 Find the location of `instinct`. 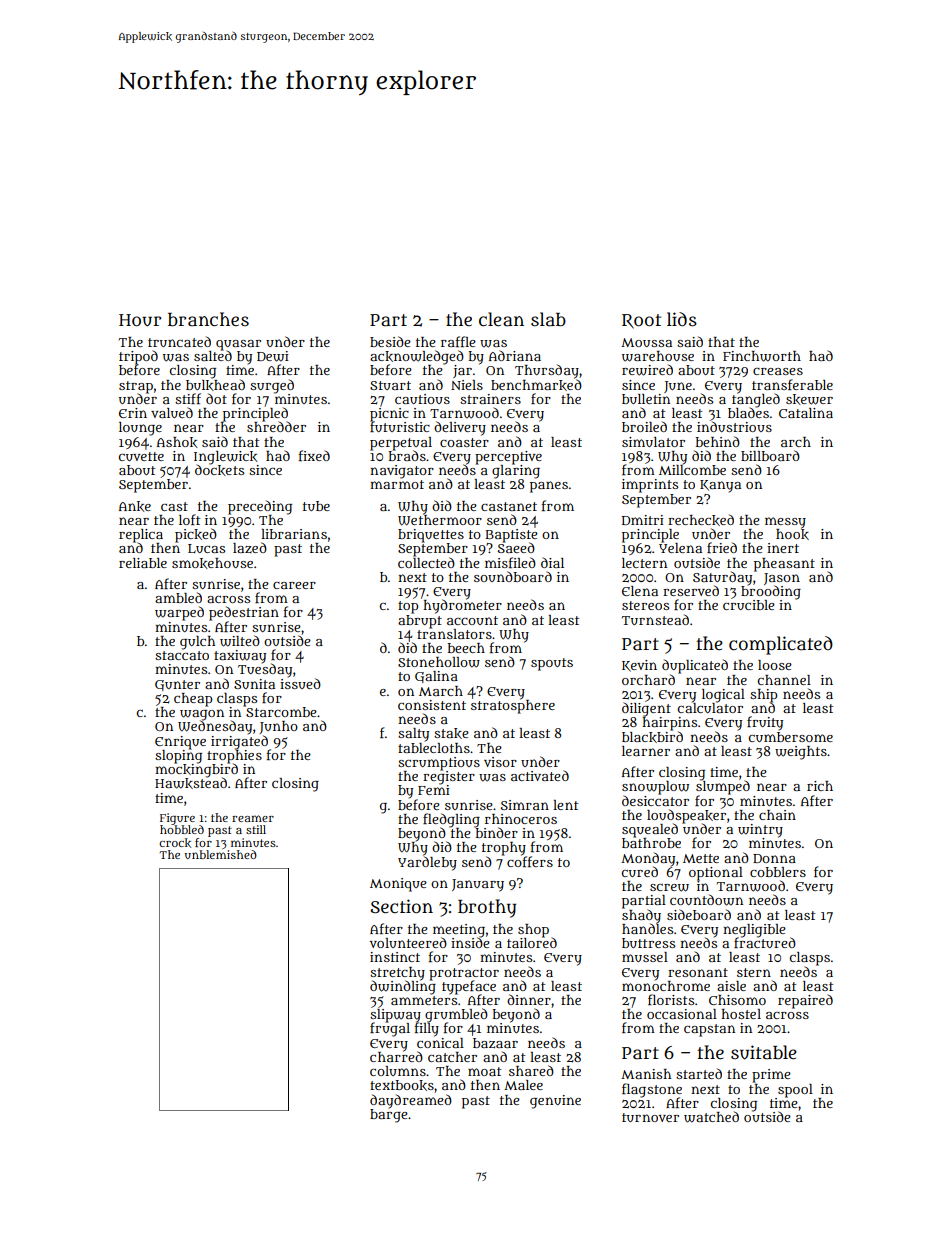

instinct is located at coordinates (395, 957).
